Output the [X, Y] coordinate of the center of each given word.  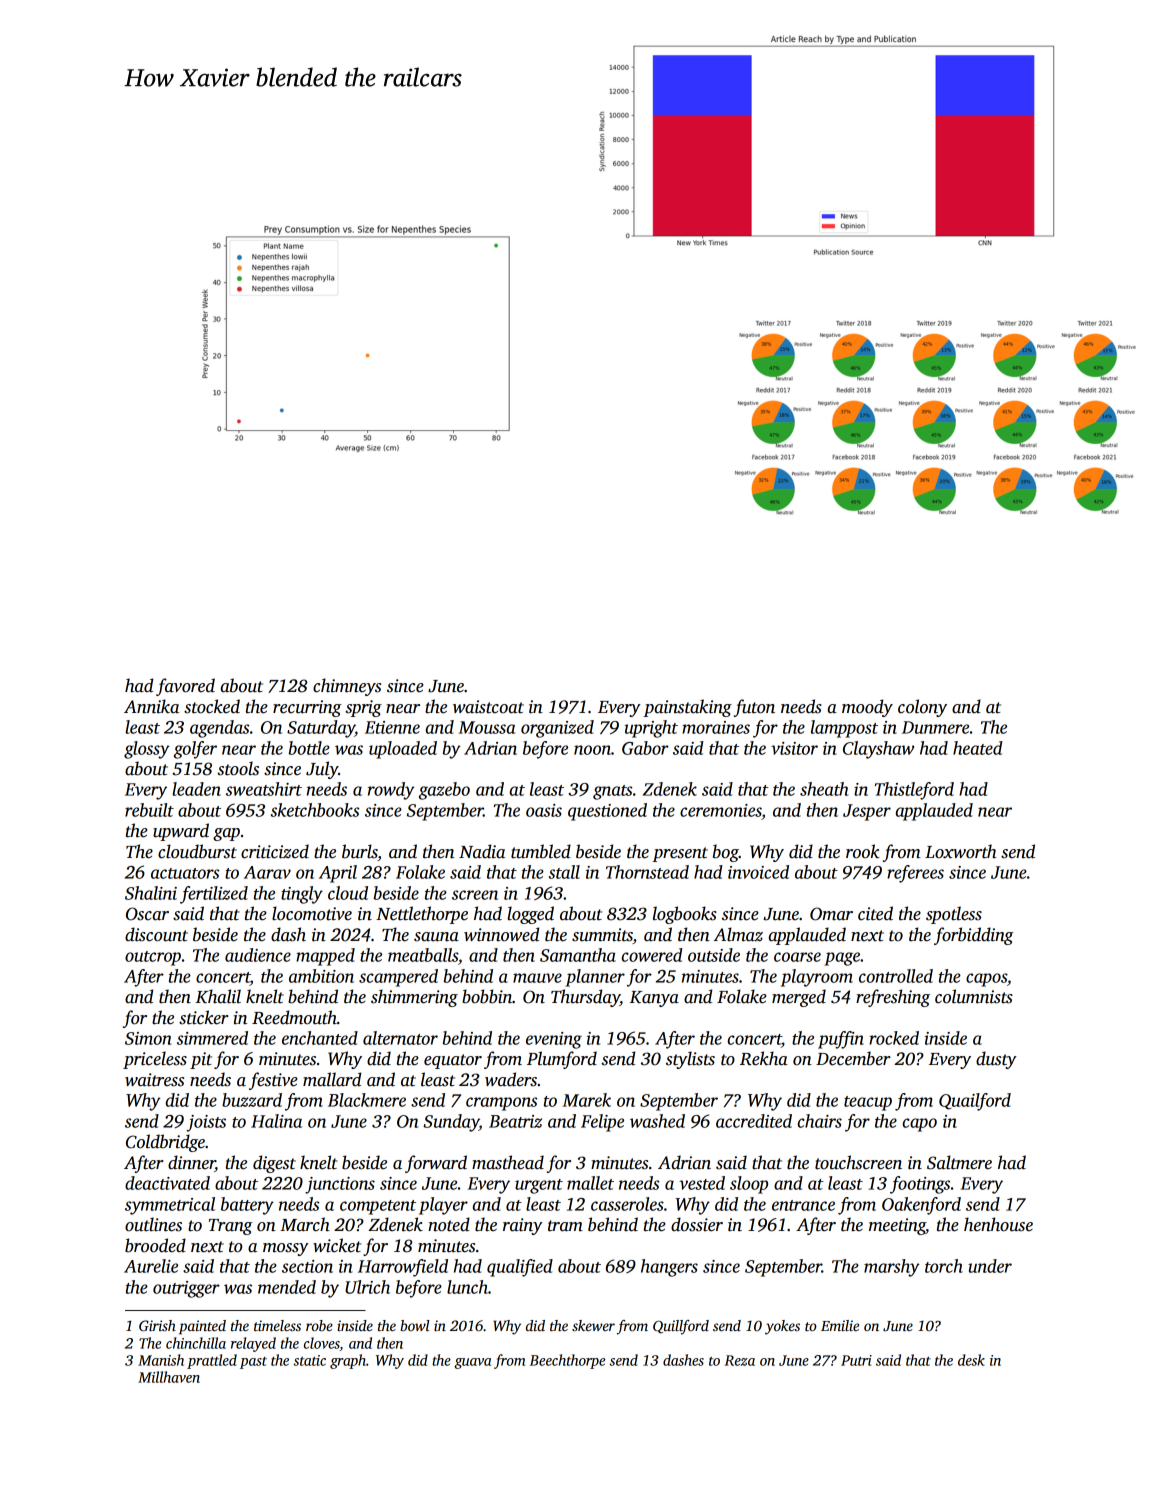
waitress [154, 1080]
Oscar [147, 914]
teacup [868, 1103]
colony [922, 708]
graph [348, 1361]
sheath [824, 789]
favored [185, 687]
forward [436, 1164]
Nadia [482, 851]
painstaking [687, 708]
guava [472, 1363]
